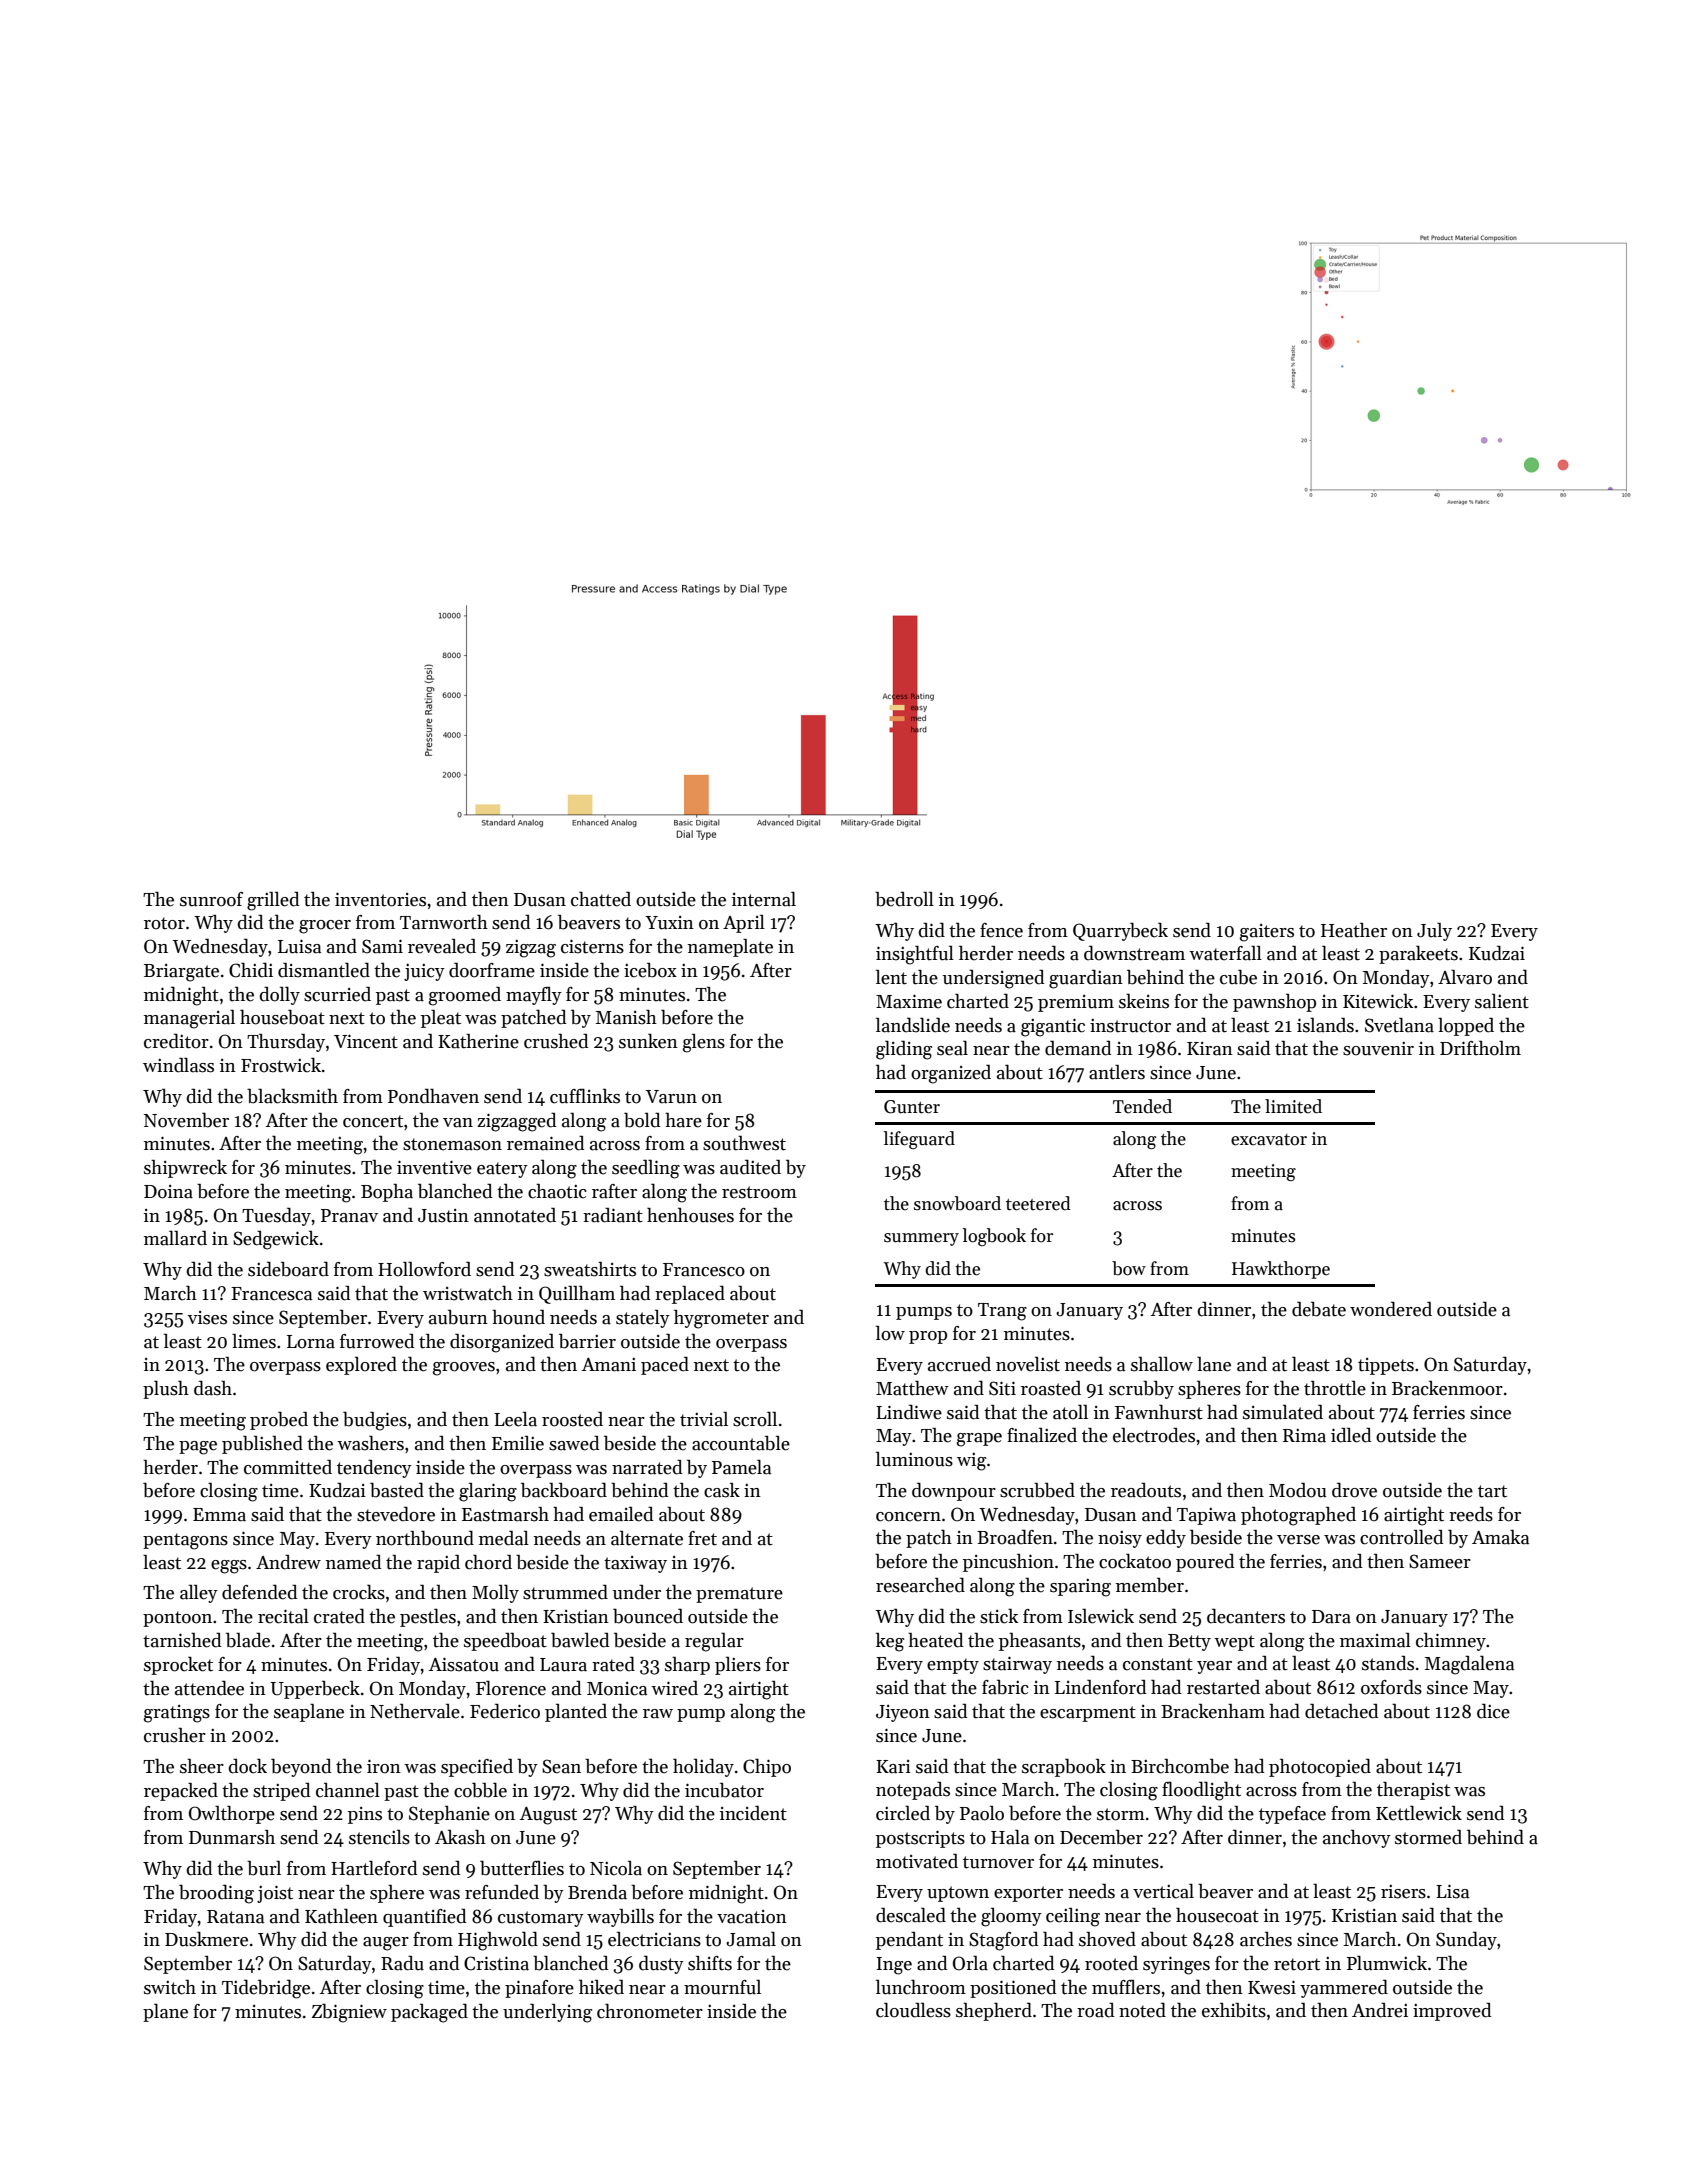 The width and height of the screenshot is (1683, 2178). What do you see at coordinates (182, 1640) in the screenshot?
I see `tarnished` at bounding box center [182, 1640].
